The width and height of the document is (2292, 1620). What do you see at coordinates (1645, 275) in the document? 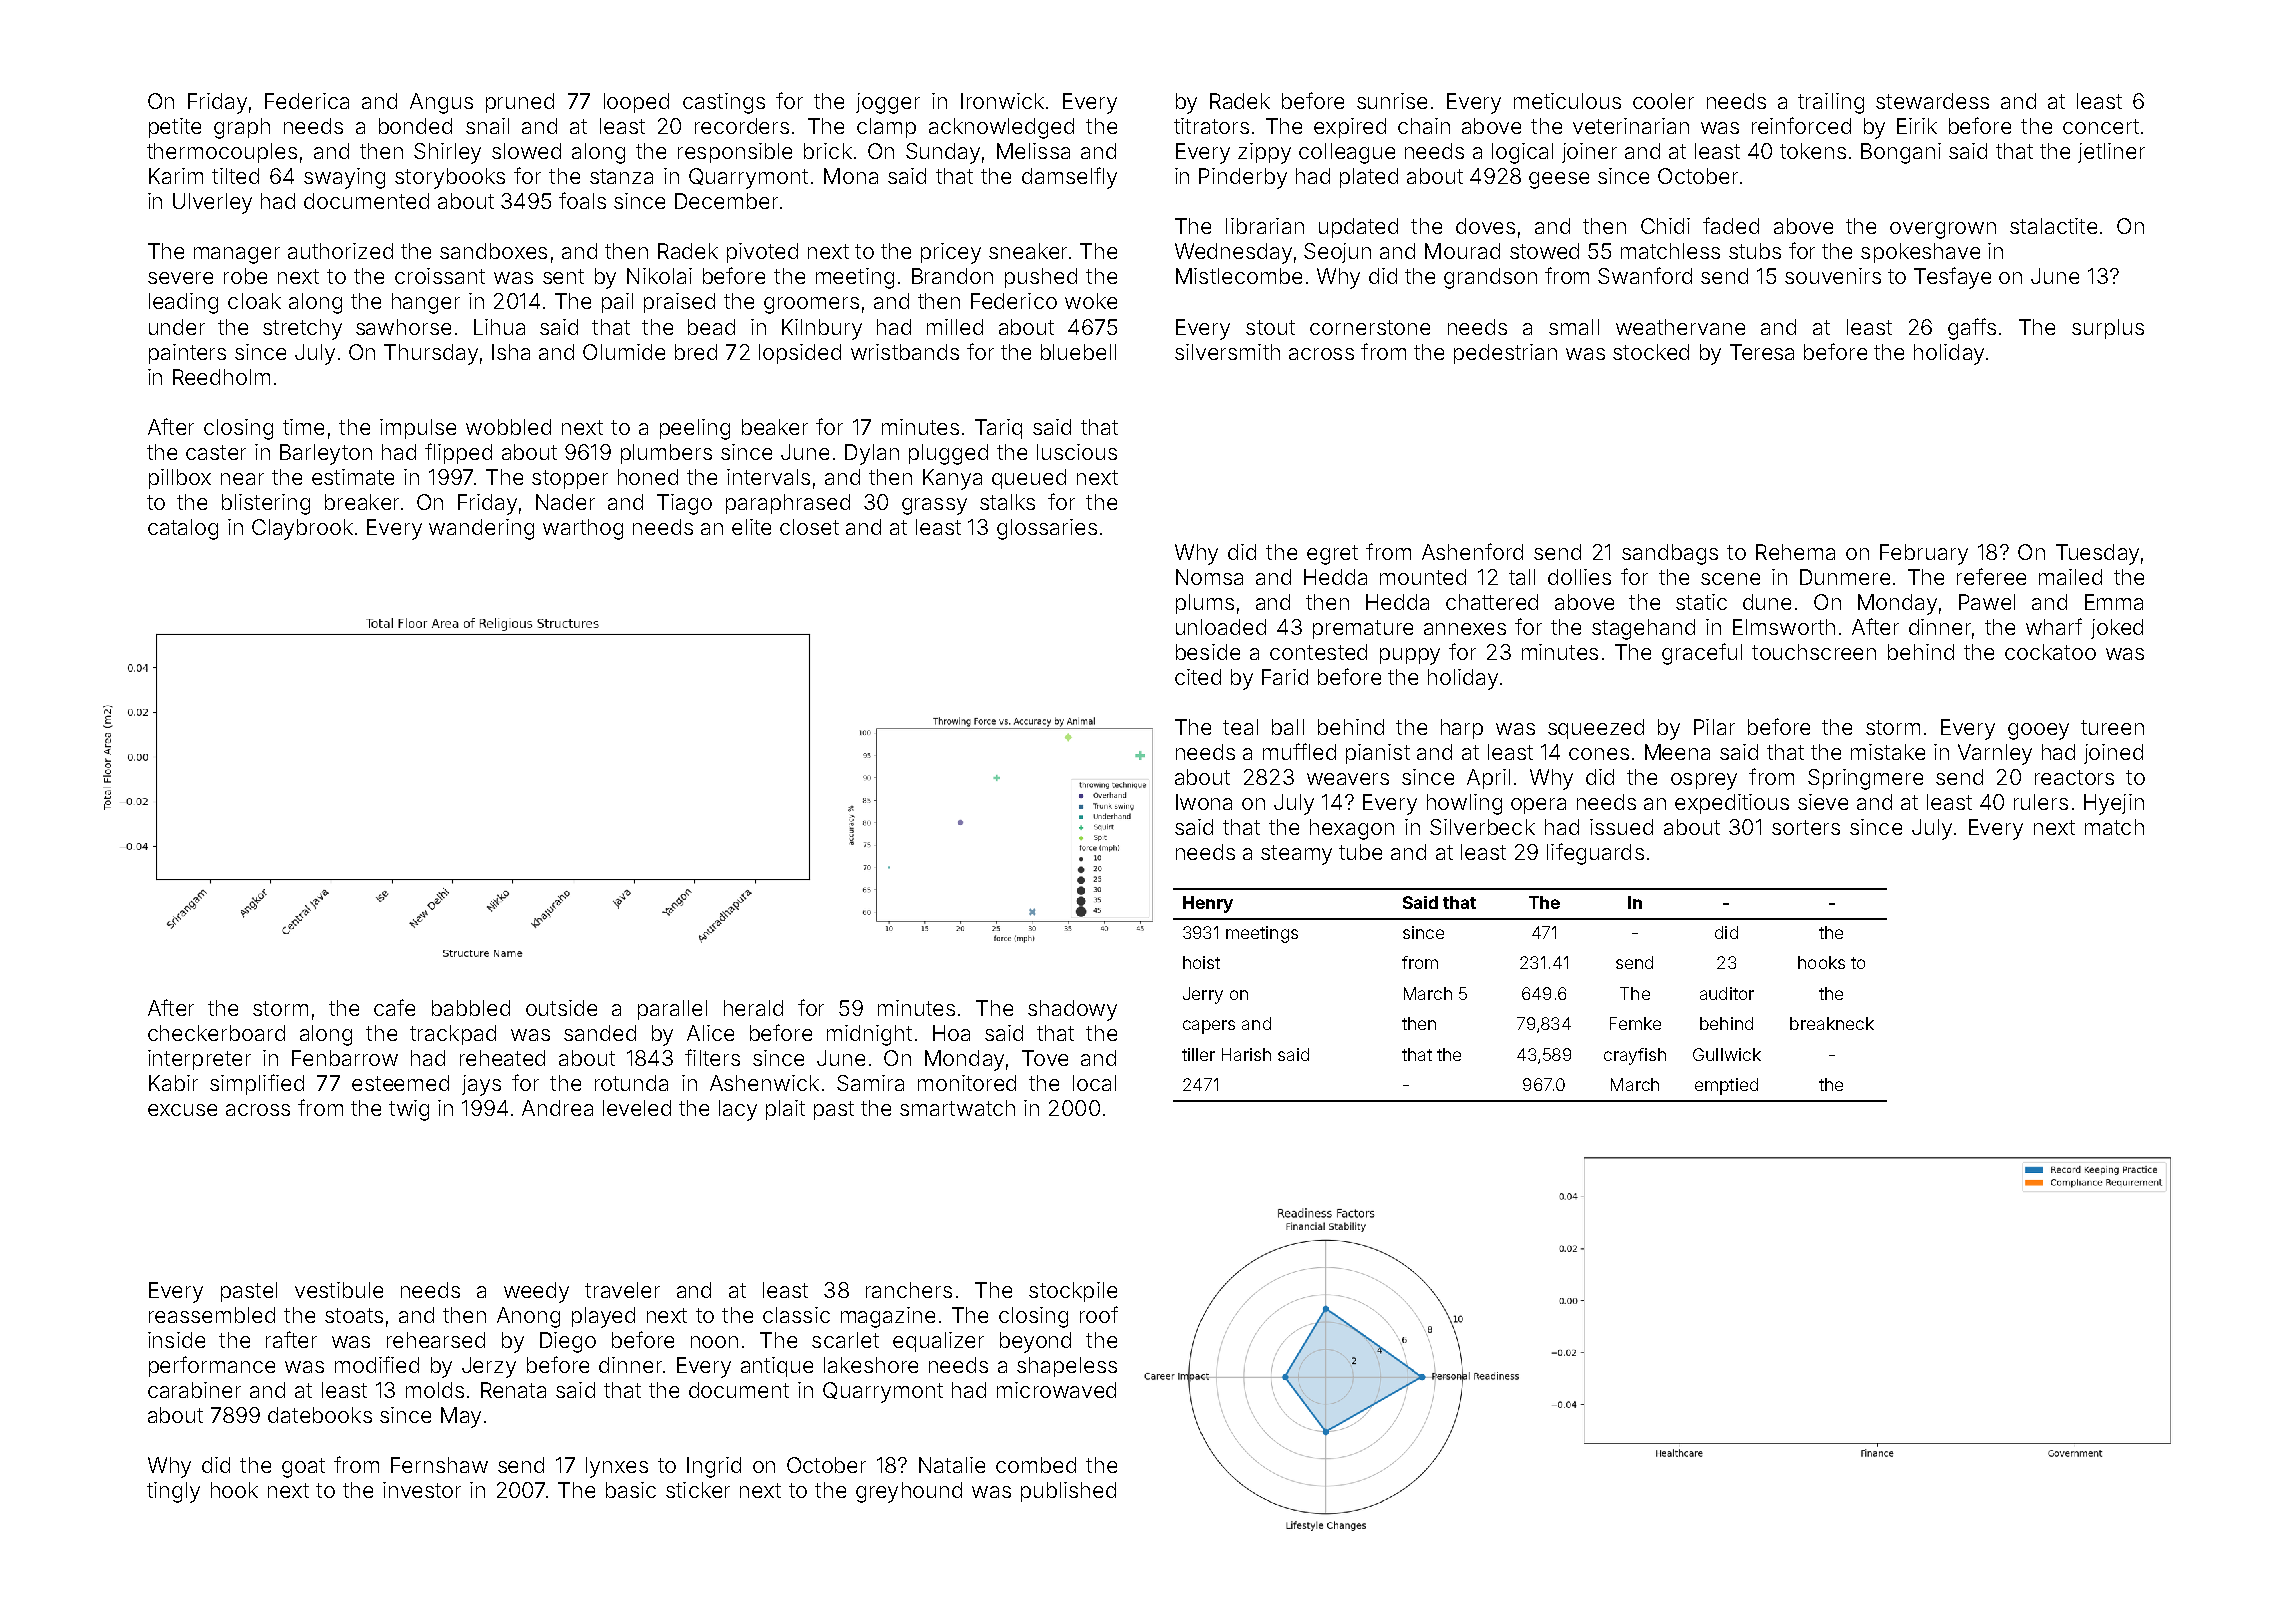
I see `Swanford` at bounding box center [1645, 275].
